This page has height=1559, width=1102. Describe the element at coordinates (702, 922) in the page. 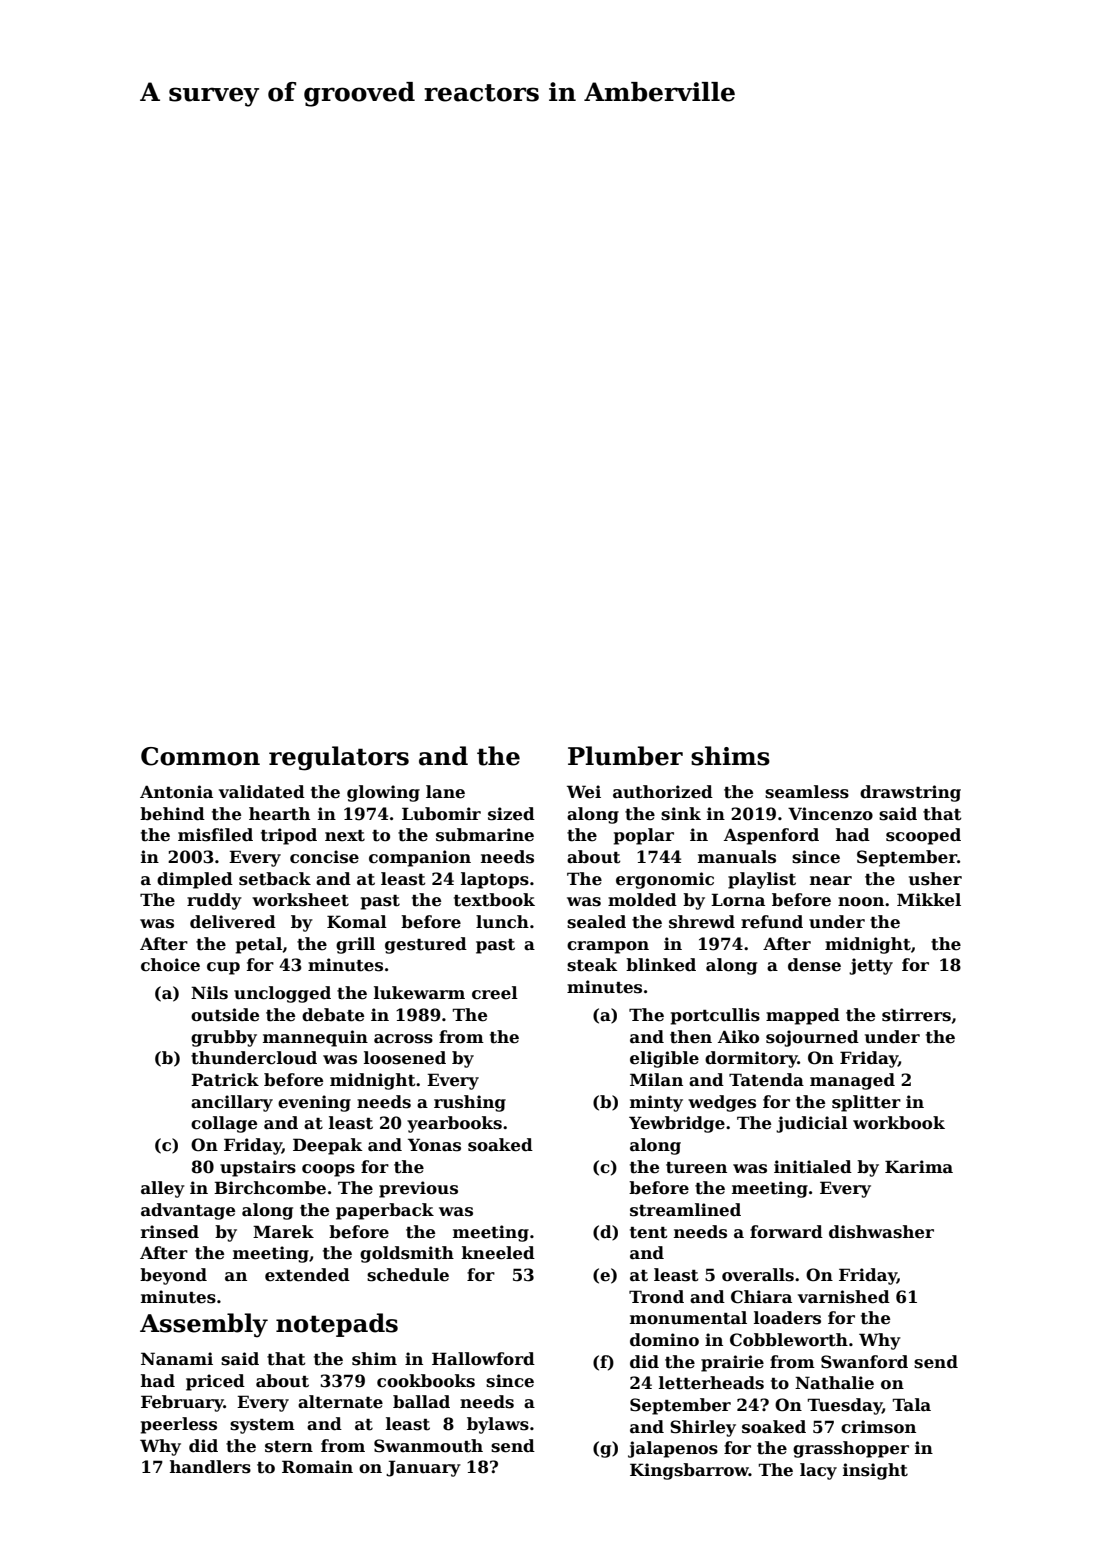

I see `shrewd` at that location.
